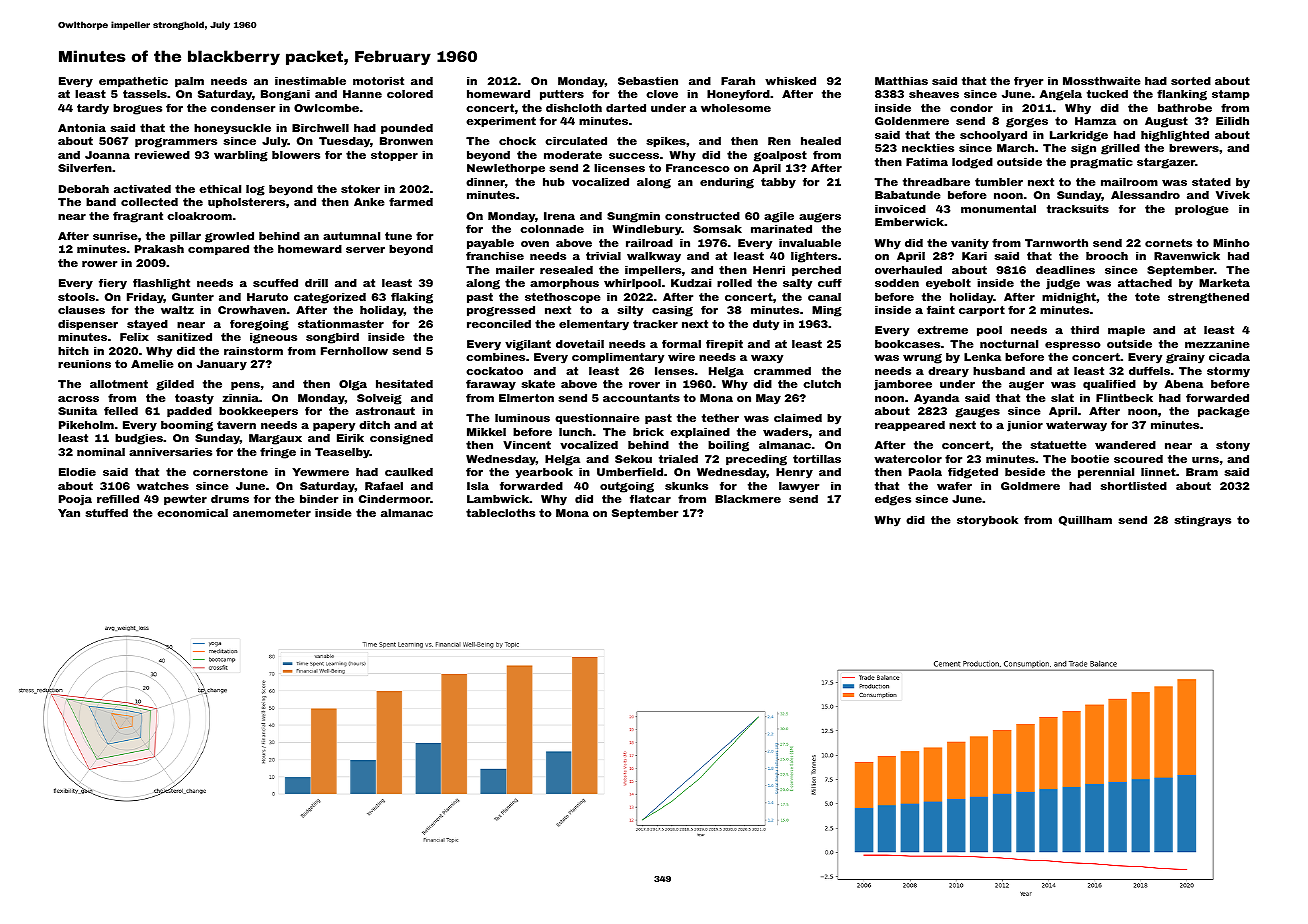  What do you see at coordinates (378, 81) in the page?
I see `motorist` at bounding box center [378, 81].
